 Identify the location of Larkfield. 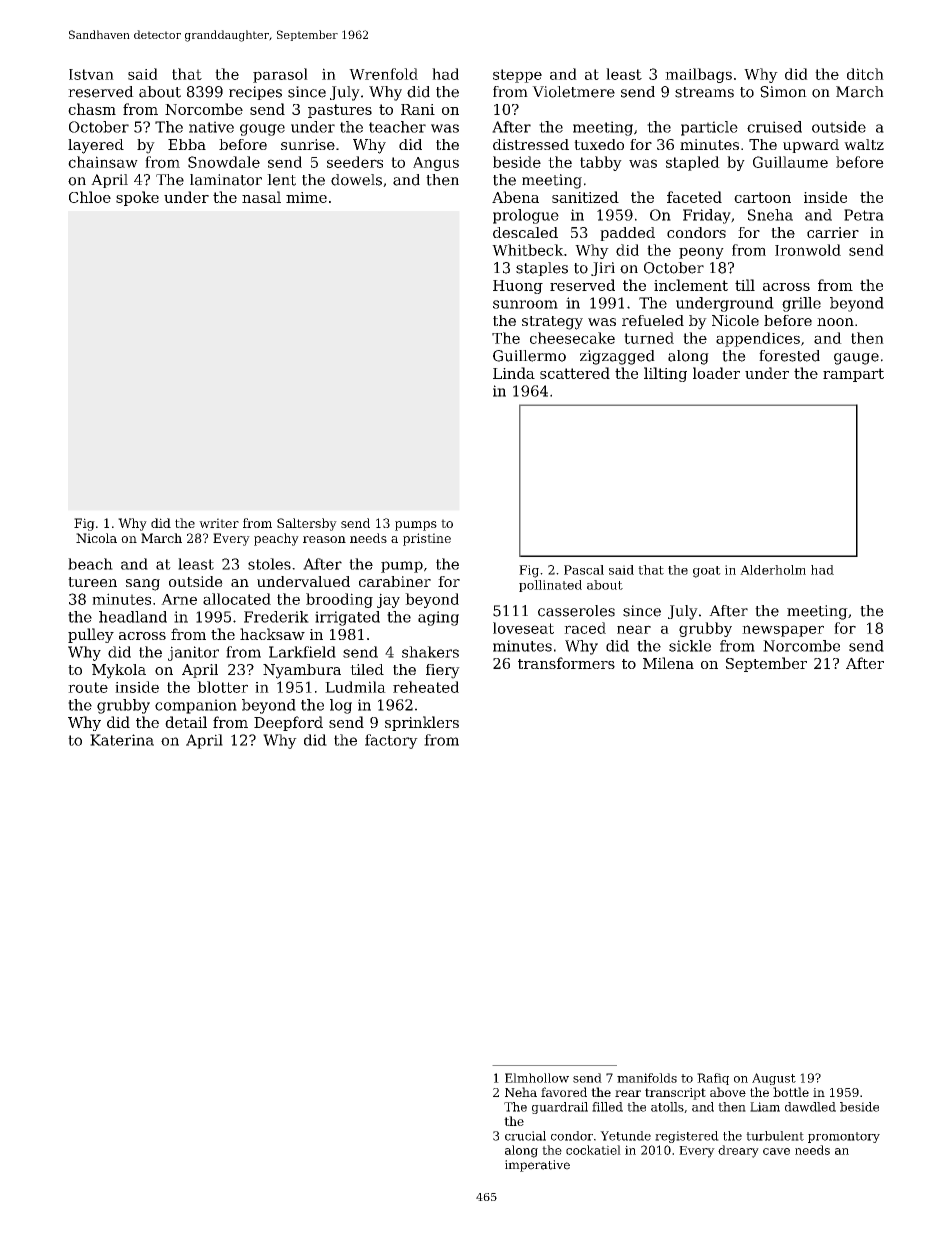
(302, 652).
